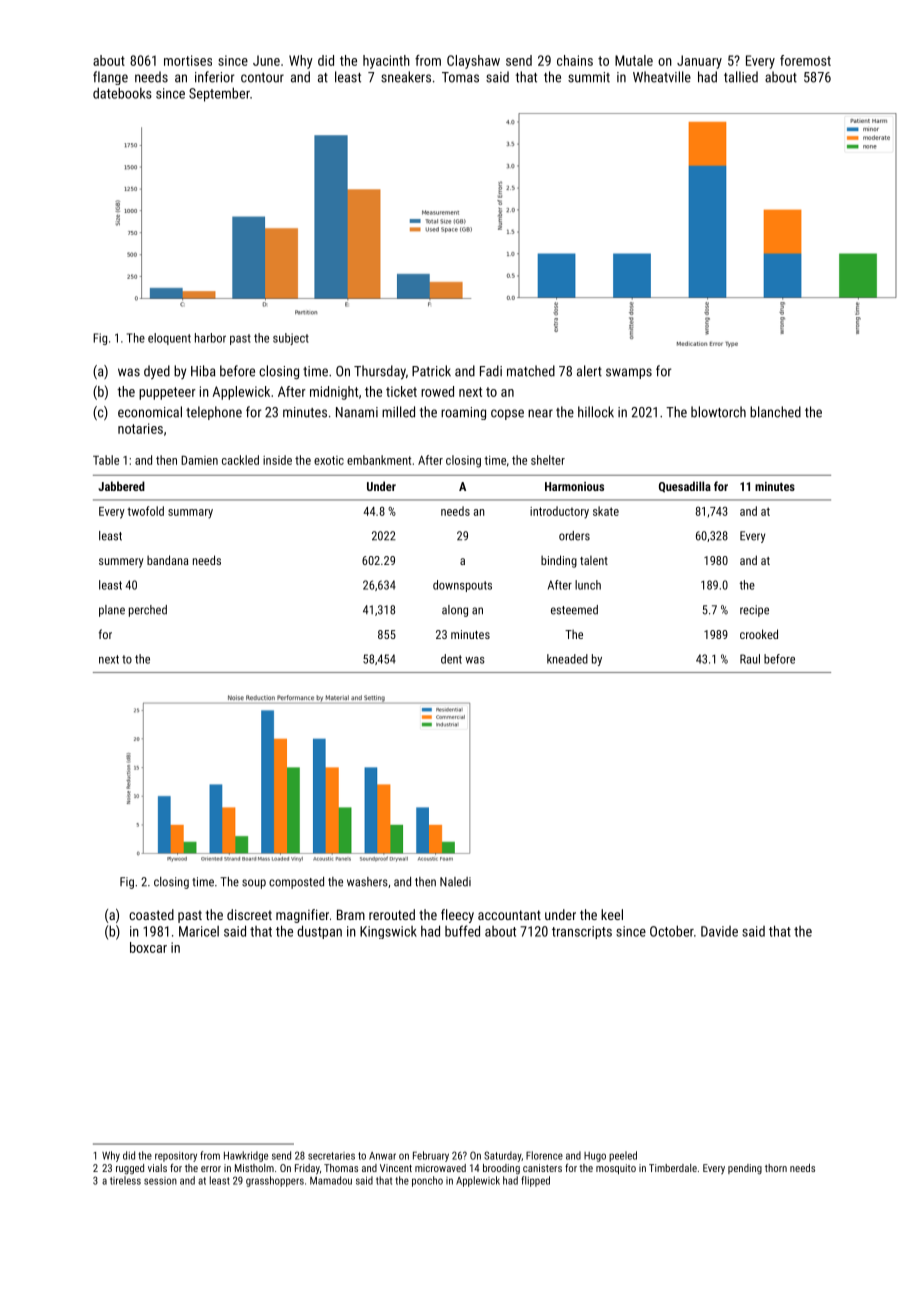 The image size is (924, 1308). I want to click on chains, so click(575, 60).
